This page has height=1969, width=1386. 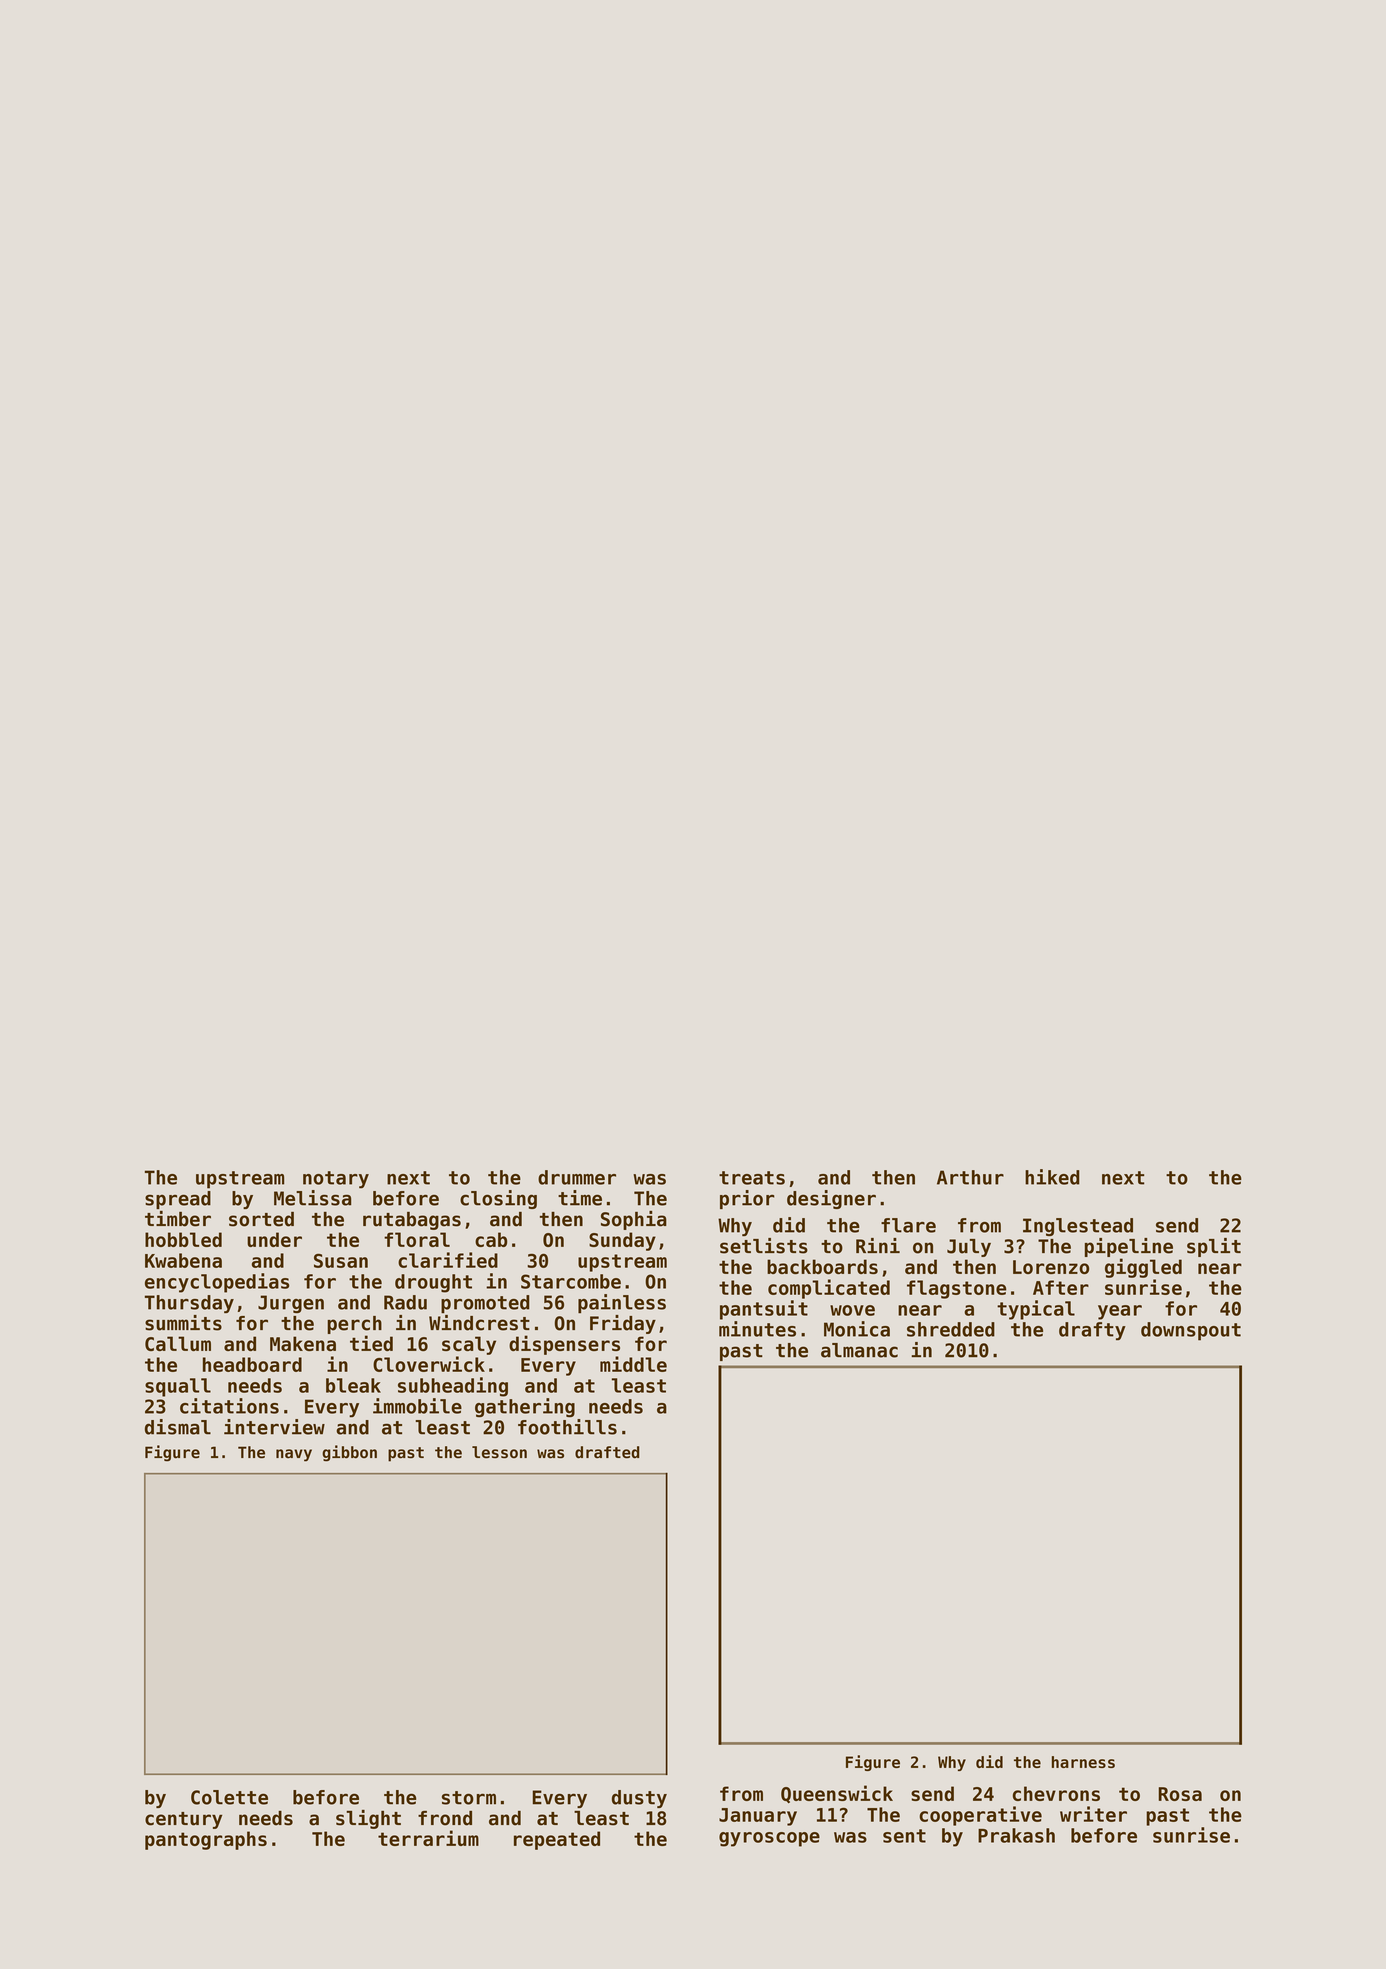 What do you see at coordinates (354, 1325) in the page?
I see `perch` at bounding box center [354, 1325].
